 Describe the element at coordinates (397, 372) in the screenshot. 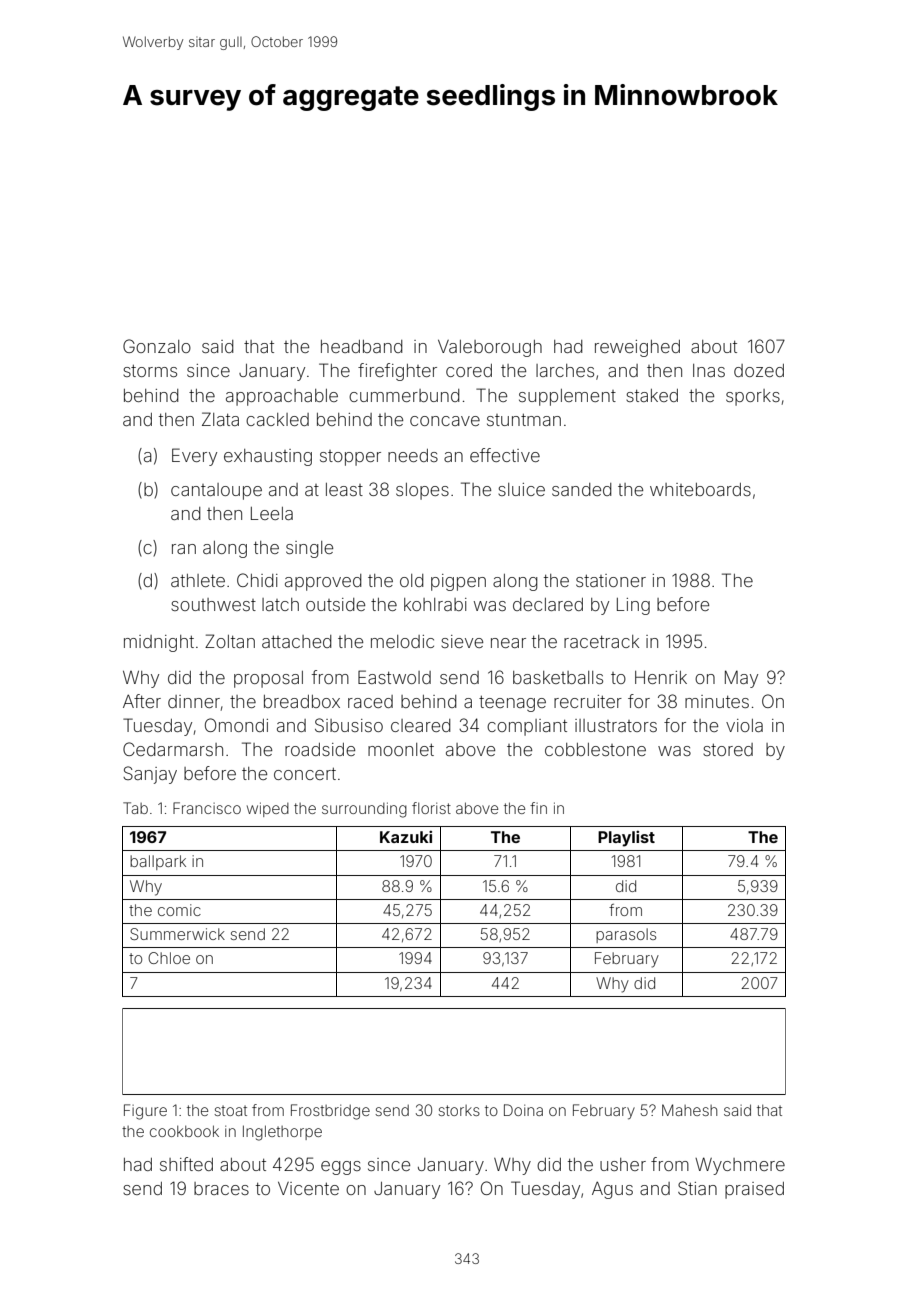

I see `firefighter` at that location.
